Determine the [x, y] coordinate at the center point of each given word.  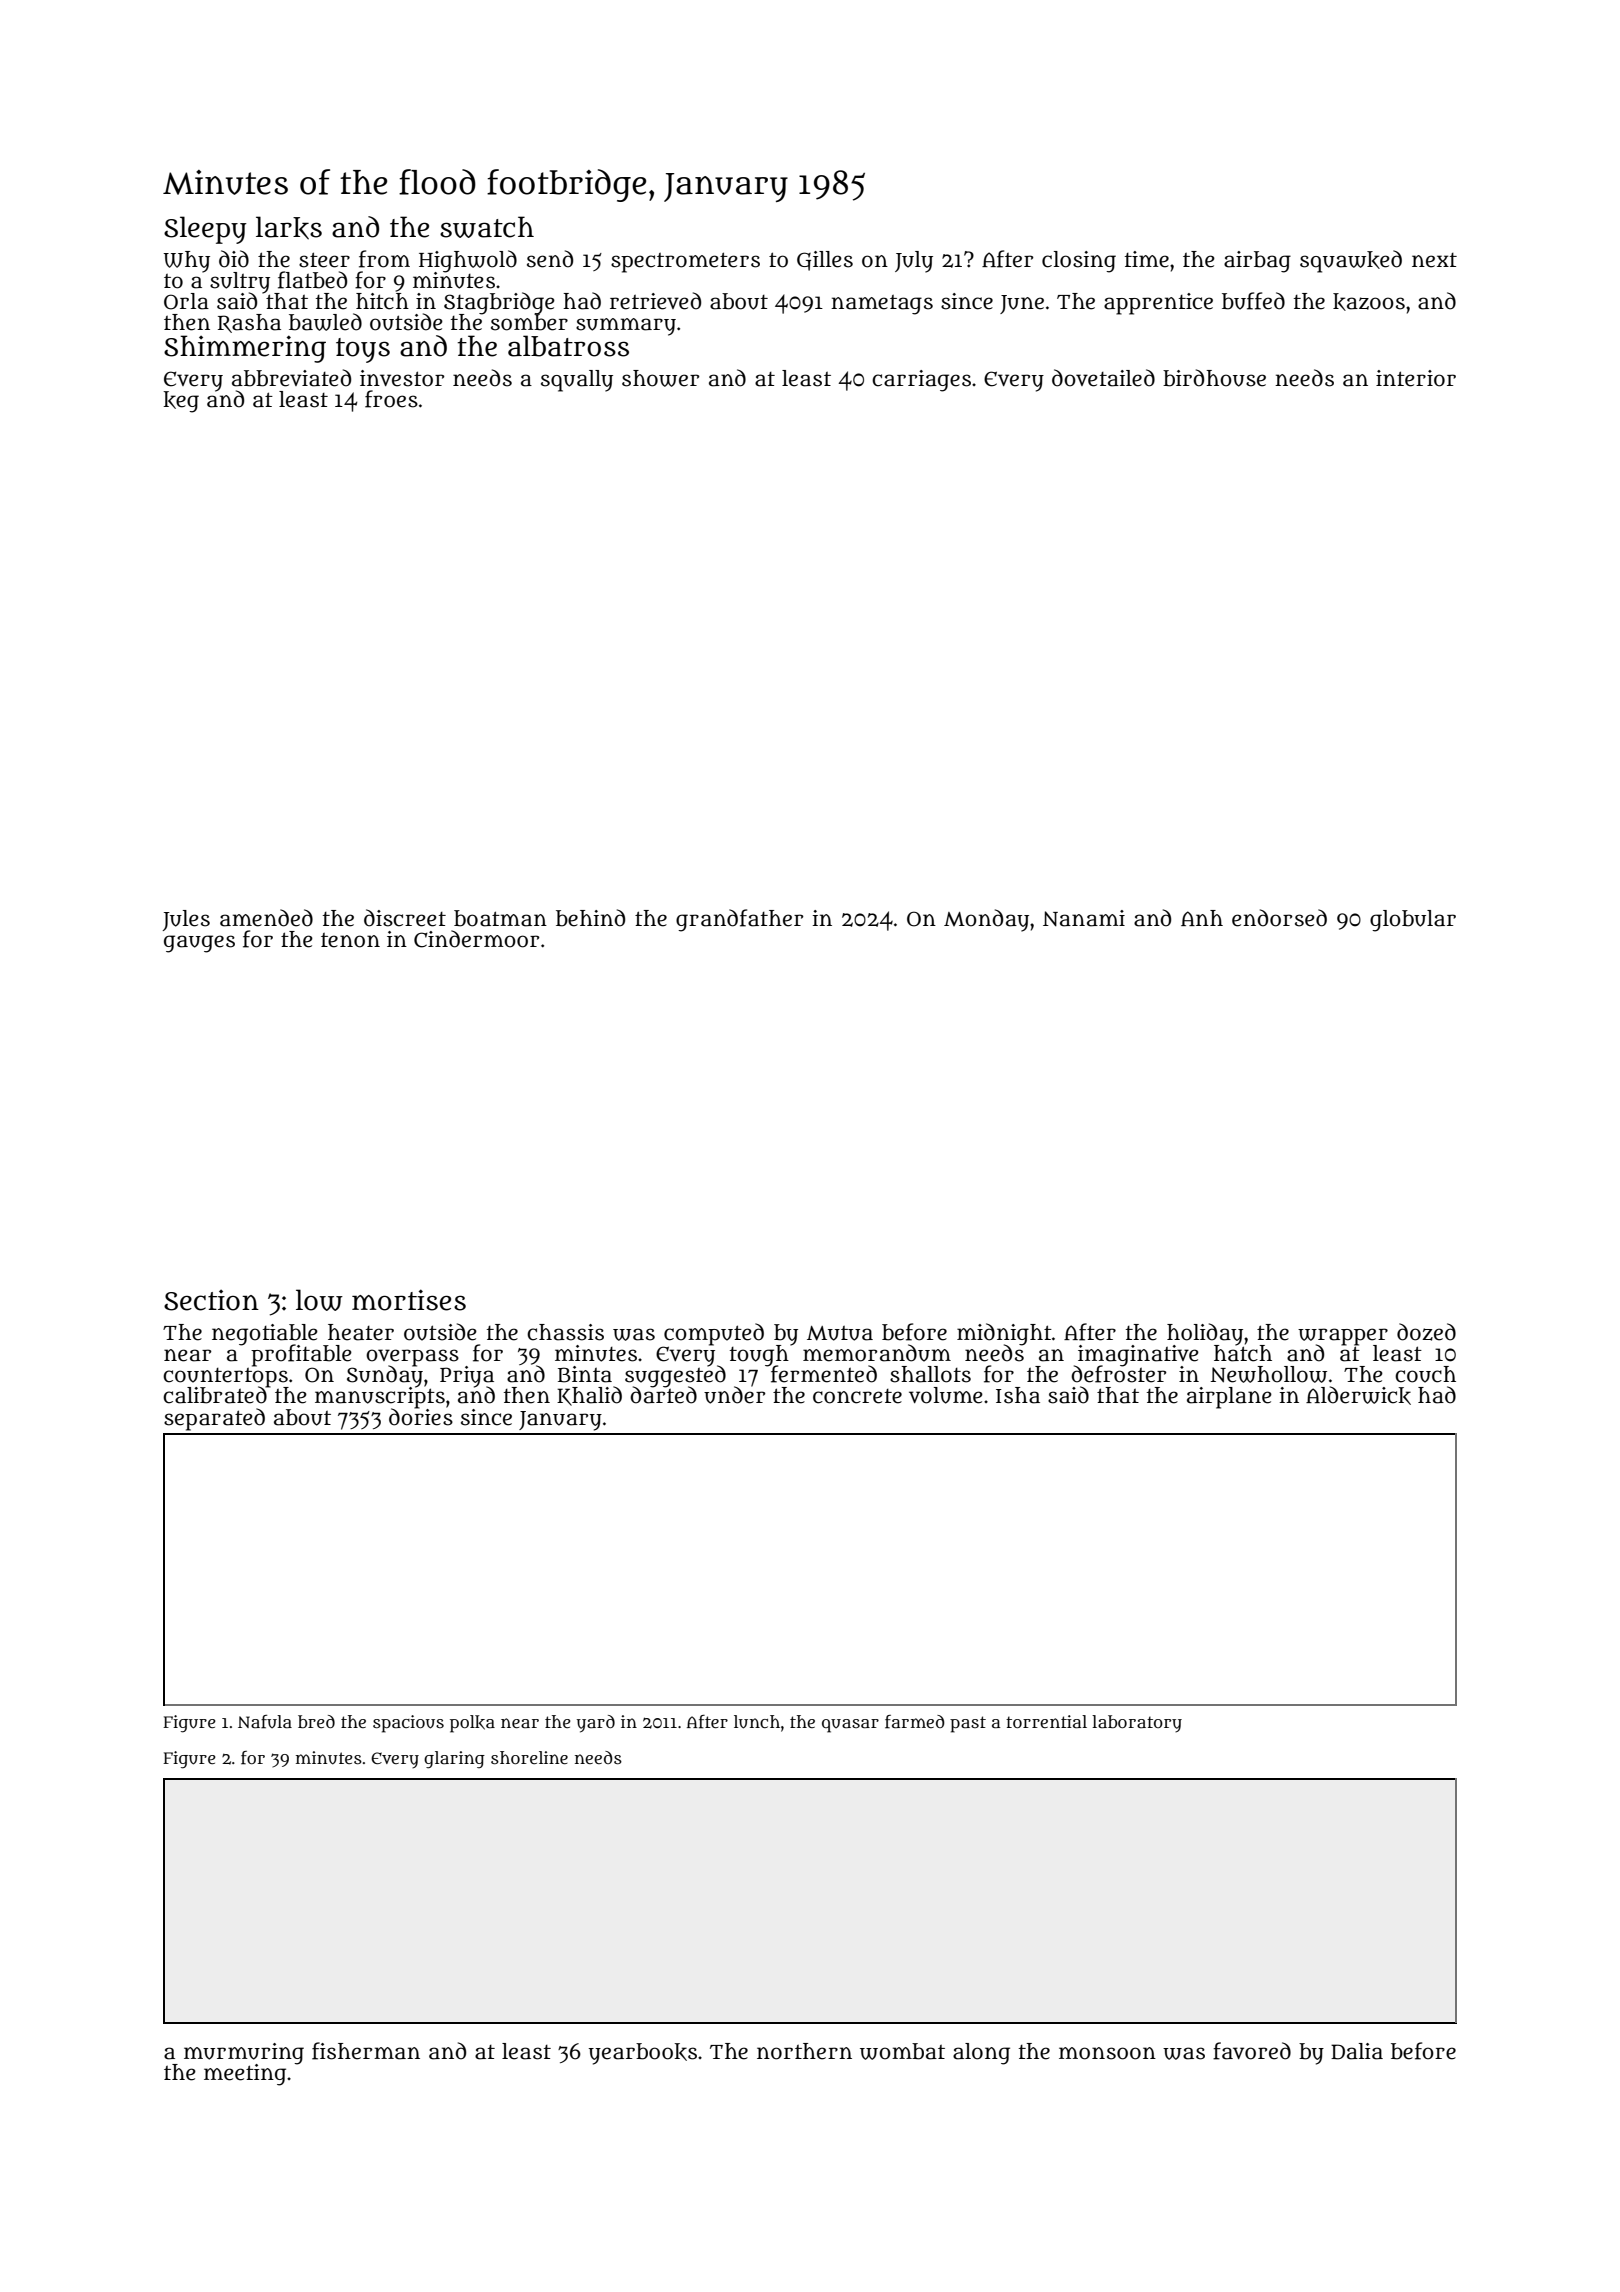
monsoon [1107, 2053]
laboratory [1137, 1724]
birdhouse [1214, 378]
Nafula [265, 1722]
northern [804, 2051]
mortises [409, 1300]
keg [181, 402]
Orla [186, 301]
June [1022, 304]
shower [661, 378]
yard [596, 1724]
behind [590, 918]
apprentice [1158, 304]
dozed [1426, 1332]
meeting [245, 2075]
